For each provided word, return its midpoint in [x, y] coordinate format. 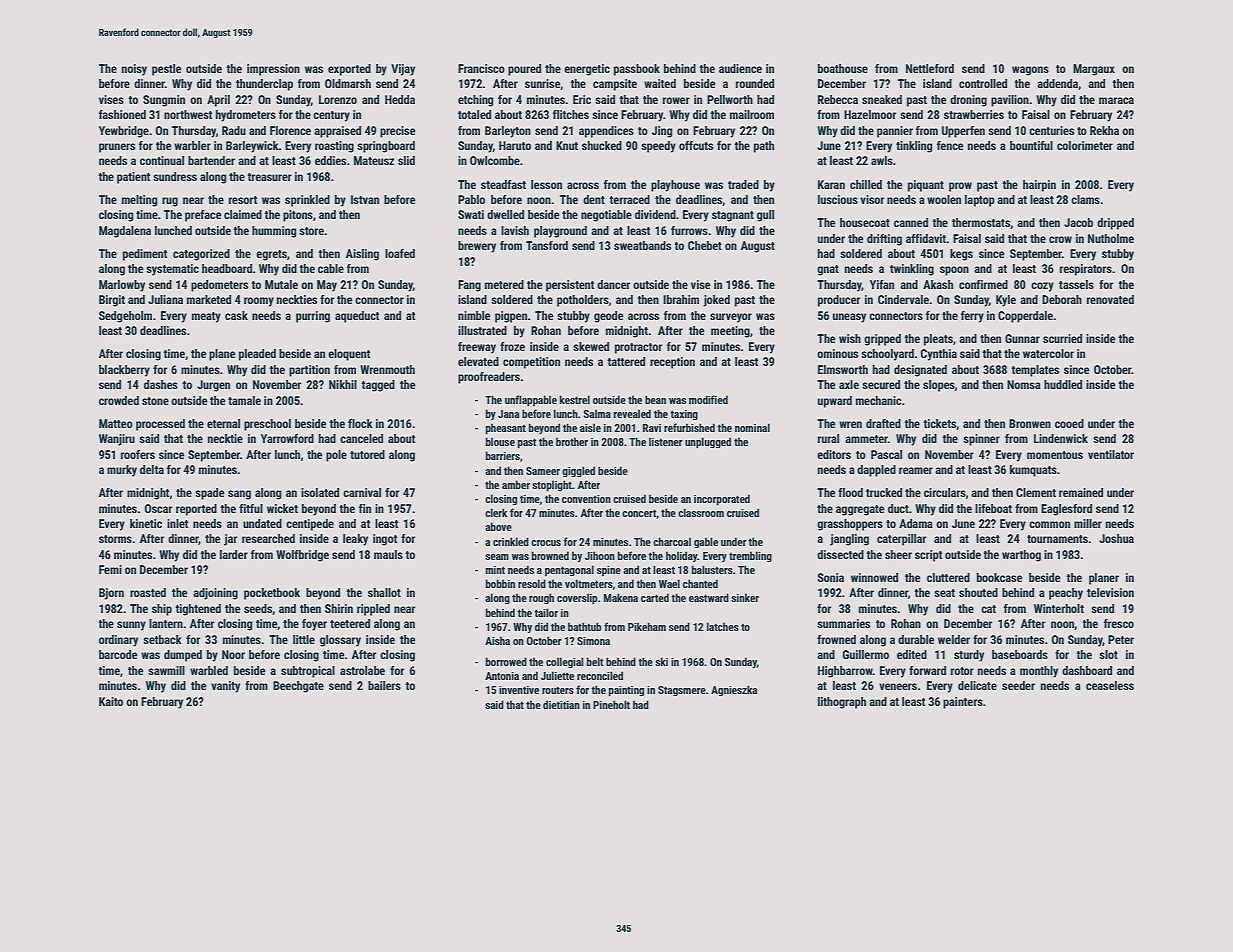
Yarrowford [287, 438]
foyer [314, 625]
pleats [938, 340]
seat [944, 593]
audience [740, 68]
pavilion [1010, 101]
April [218, 101]
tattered [626, 361]
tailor [546, 612]
